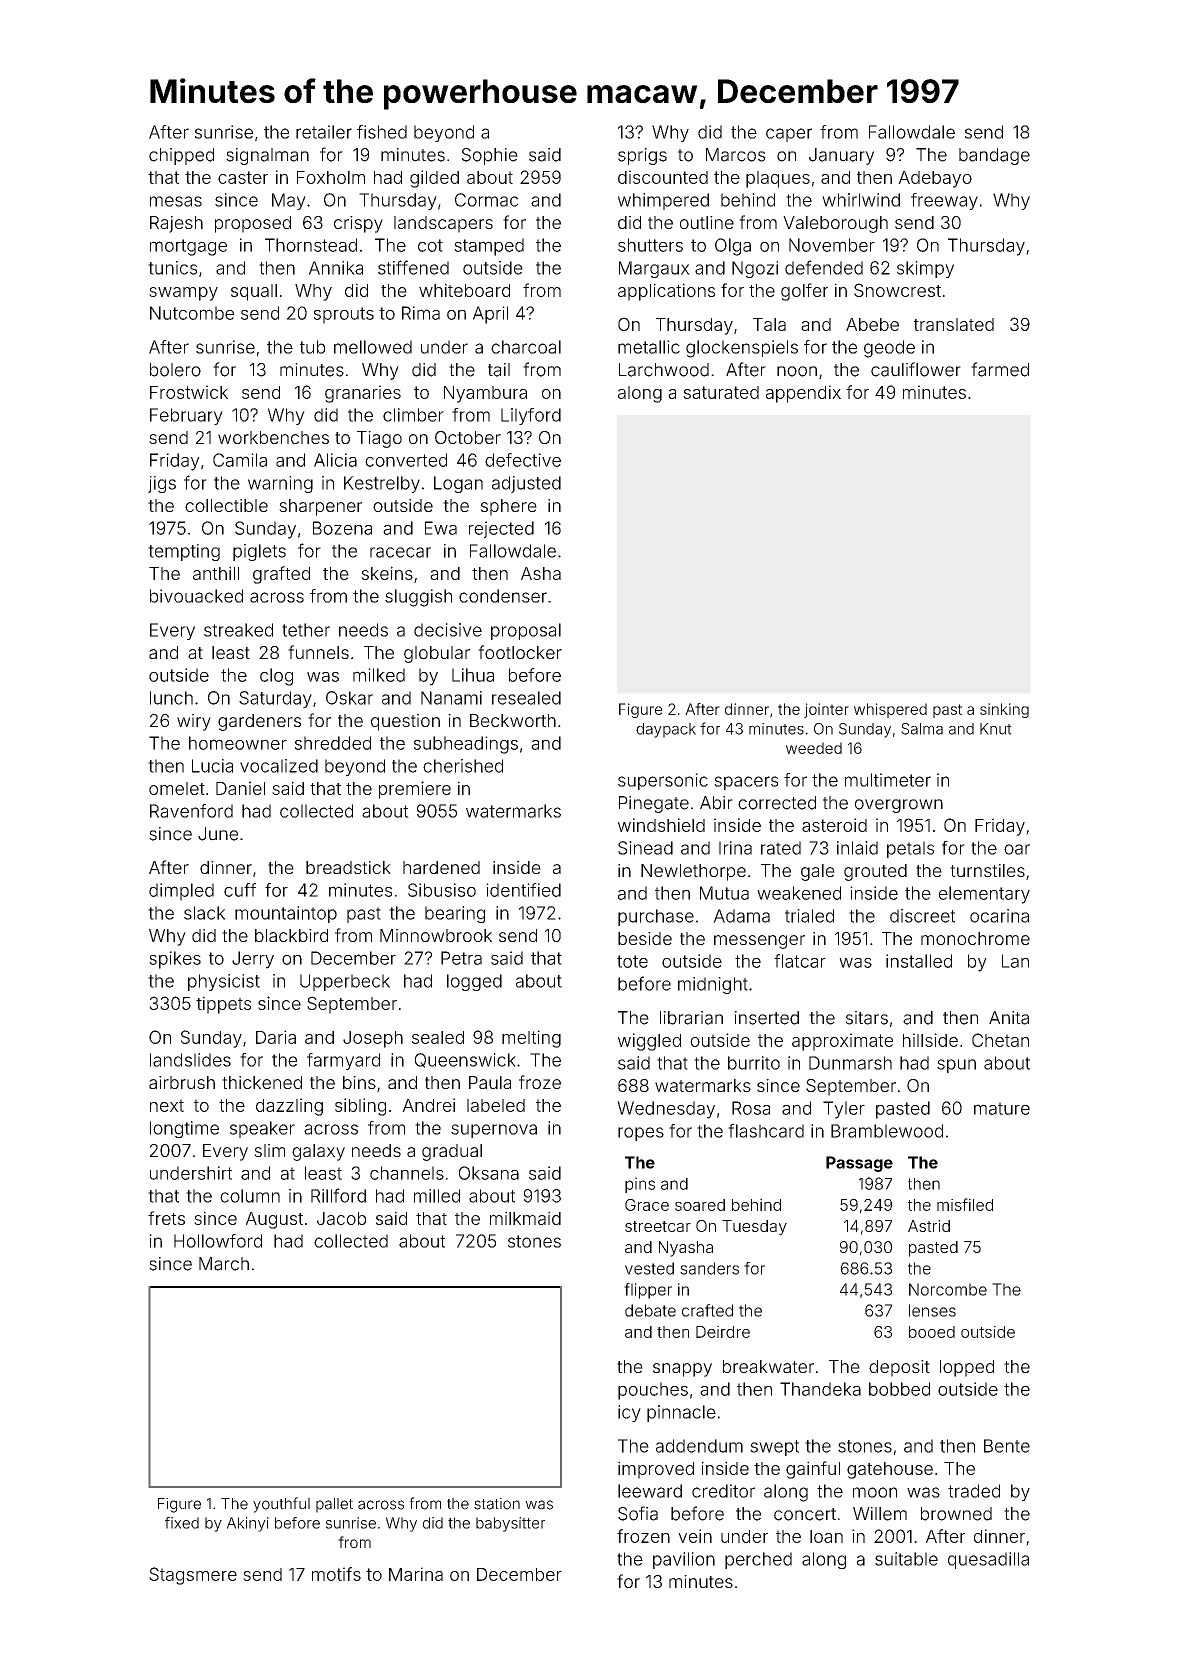  I want to click on station, so click(497, 1504).
